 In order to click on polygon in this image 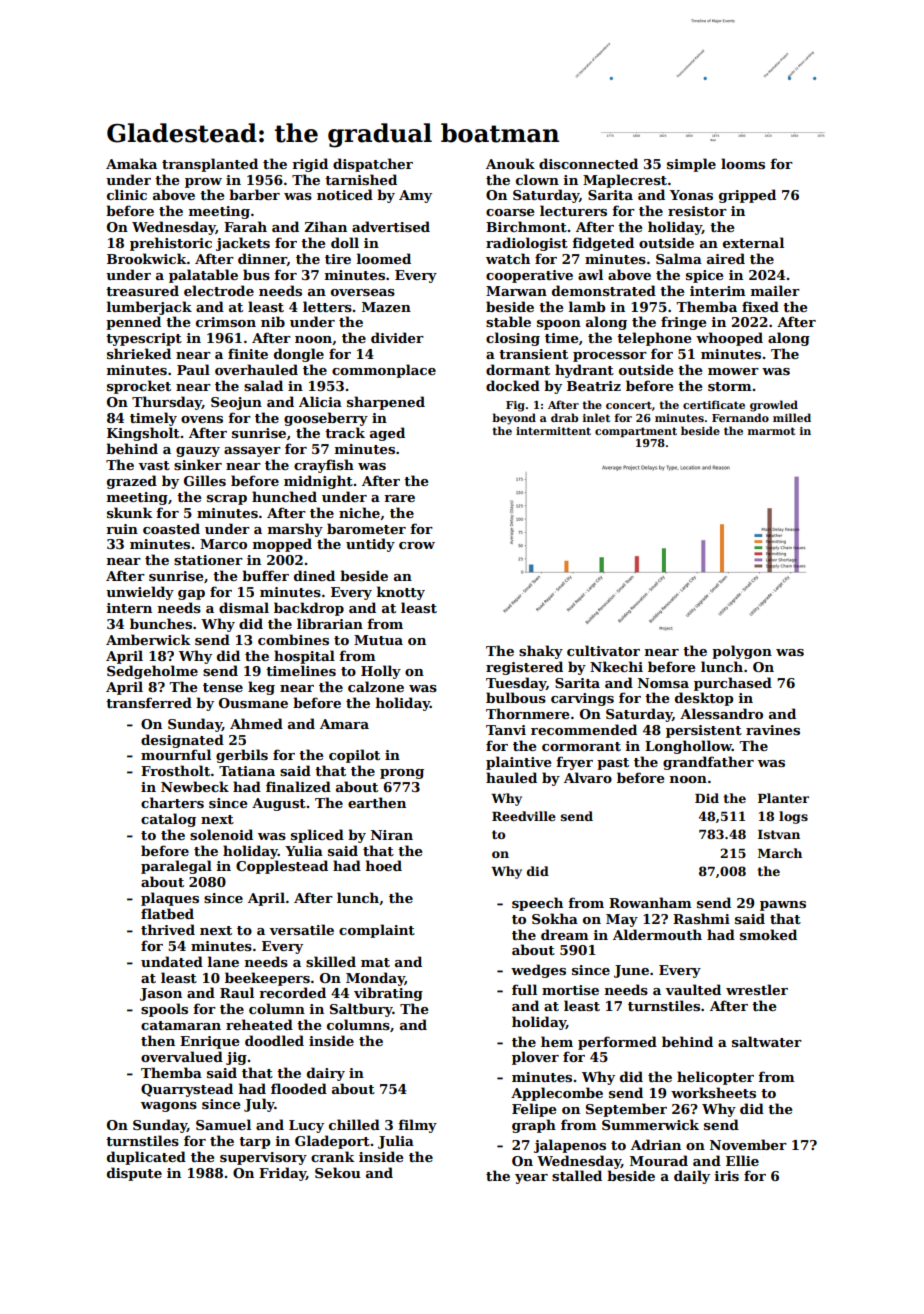, I will do `click(742, 652)`.
